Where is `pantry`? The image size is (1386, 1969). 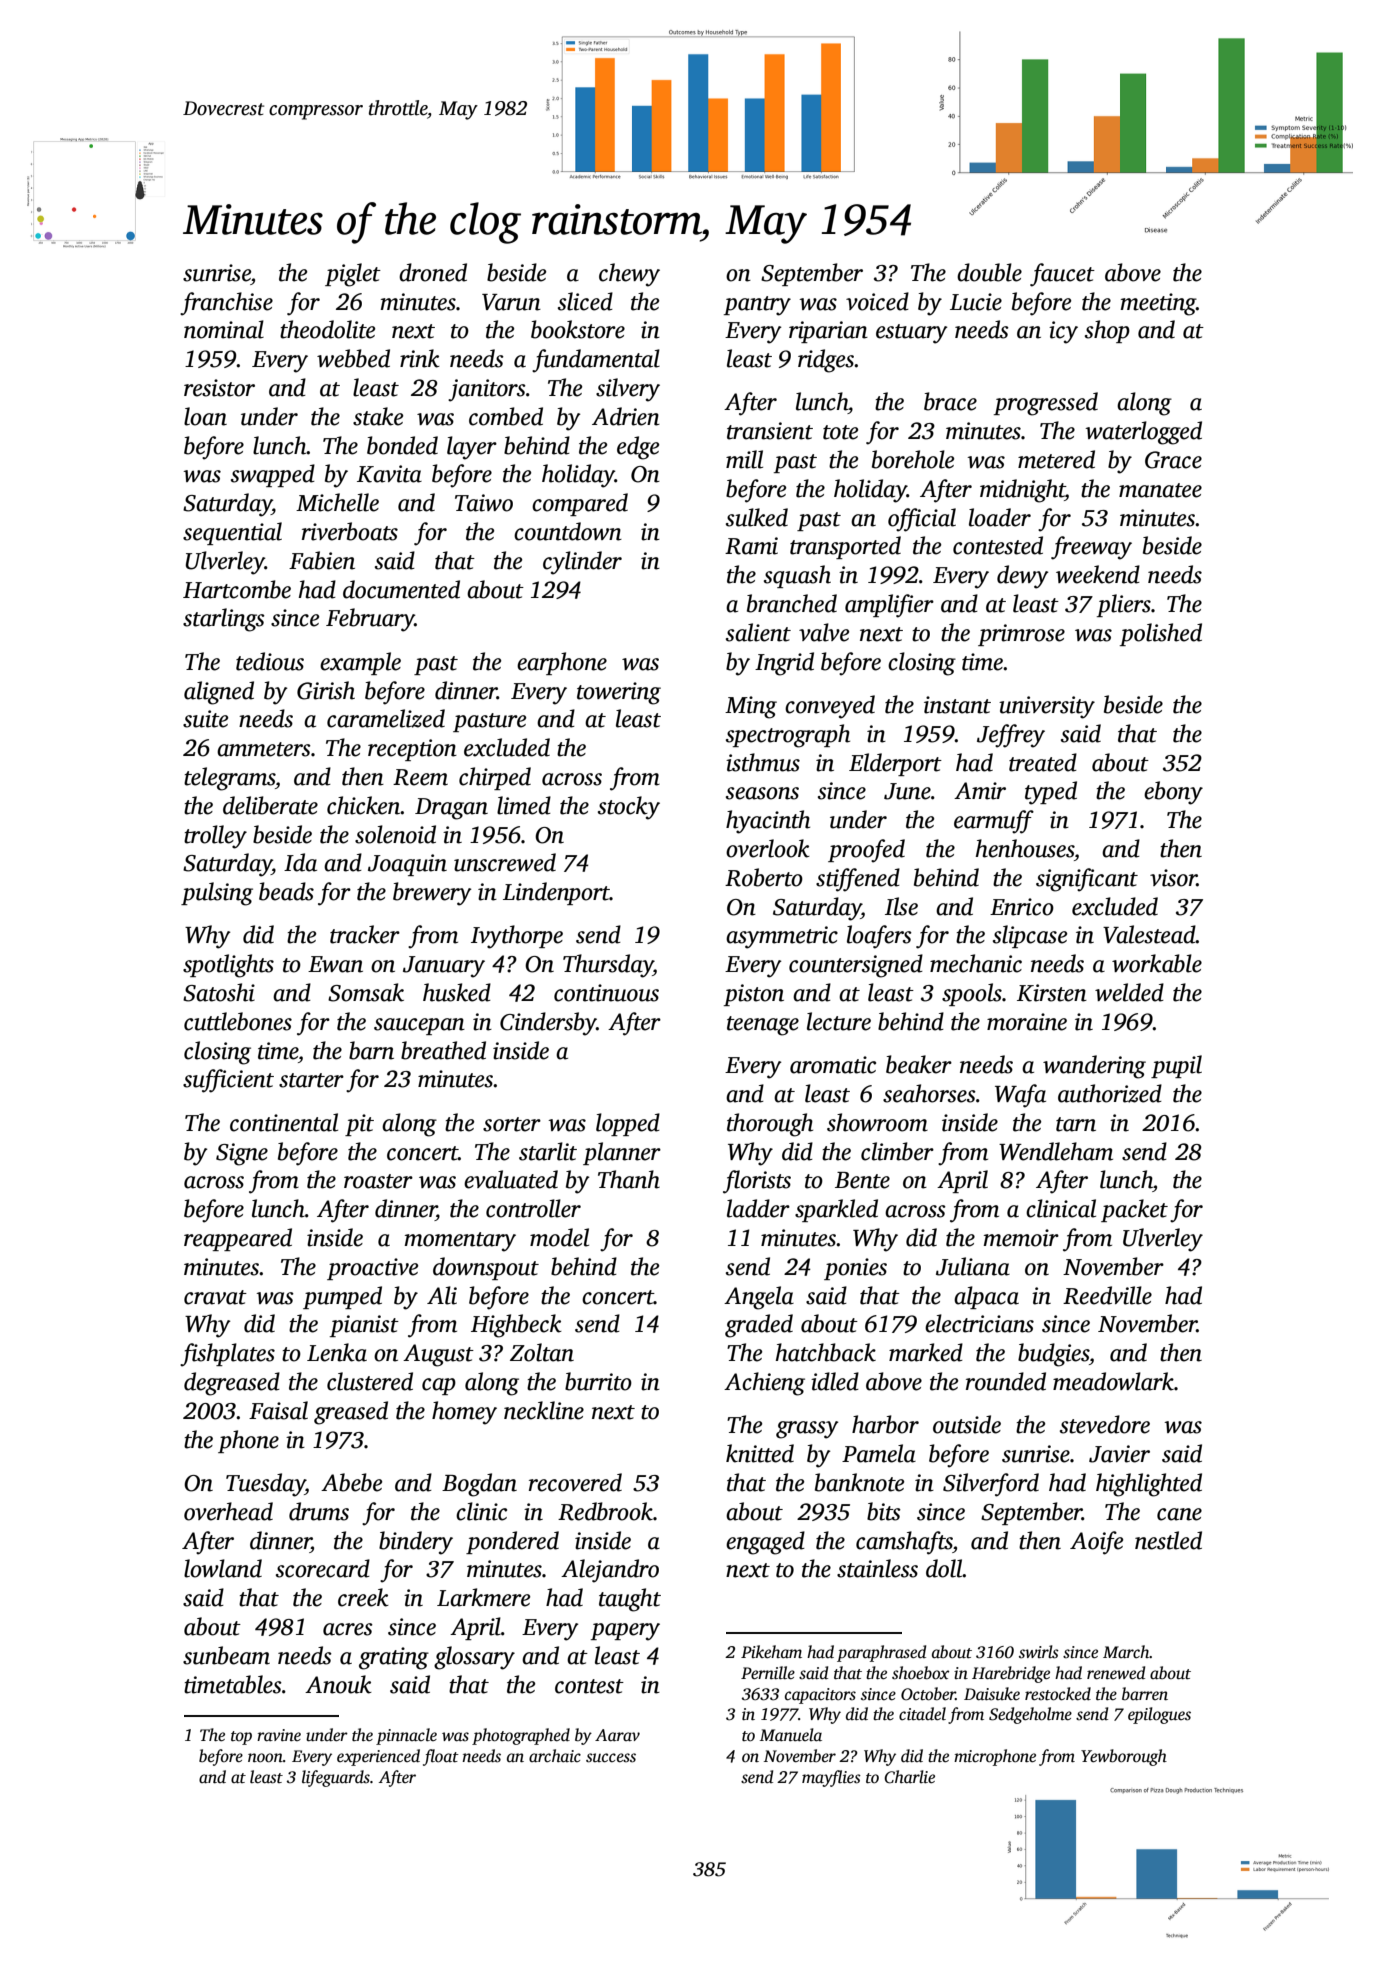 pantry is located at coordinates (757, 306).
